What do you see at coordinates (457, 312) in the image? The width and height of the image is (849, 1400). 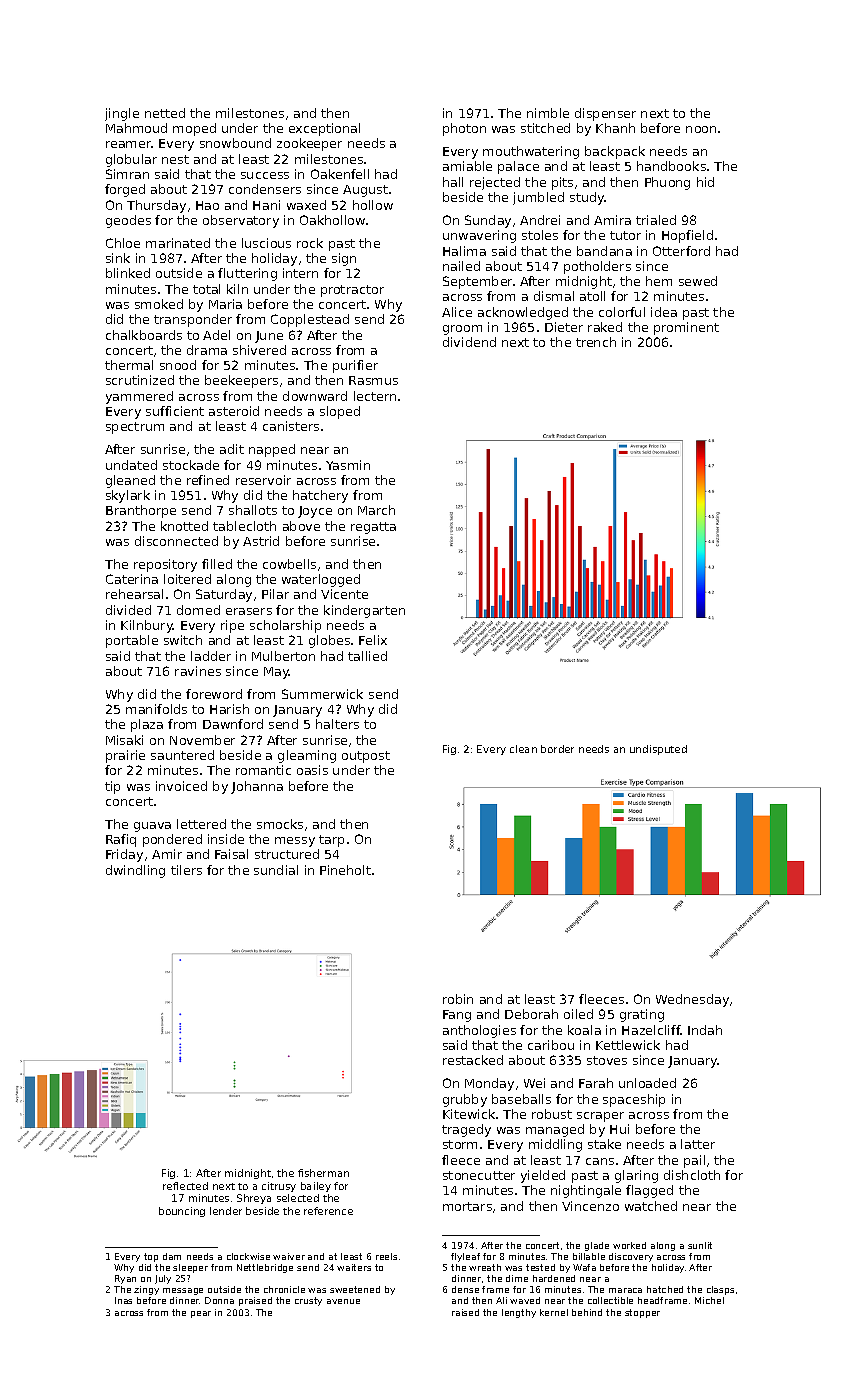 I see `Alice` at bounding box center [457, 312].
